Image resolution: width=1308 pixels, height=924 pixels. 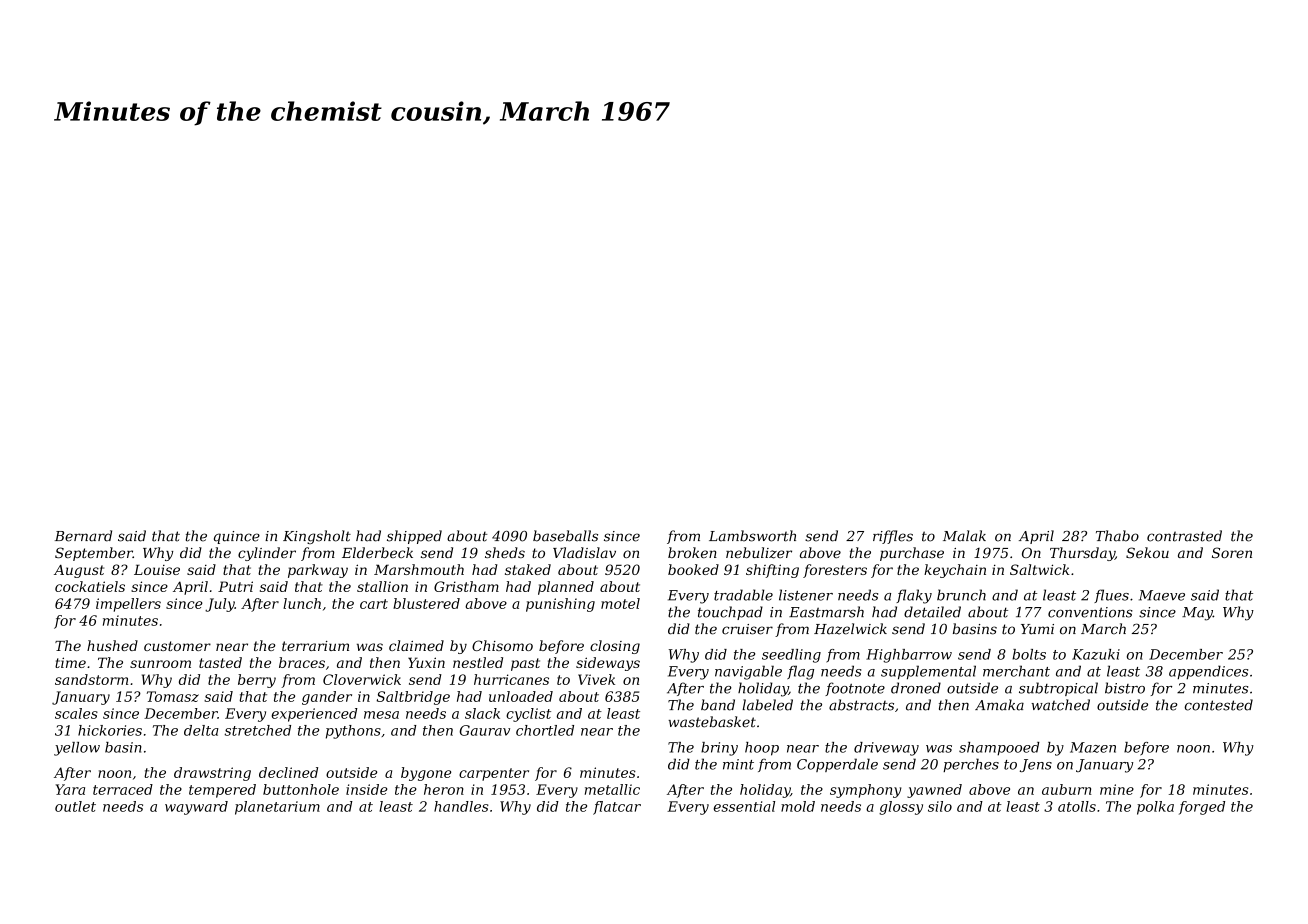 What do you see at coordinates (693, 569) in the page?
I see `booked` at bounding box center [693, 569].
